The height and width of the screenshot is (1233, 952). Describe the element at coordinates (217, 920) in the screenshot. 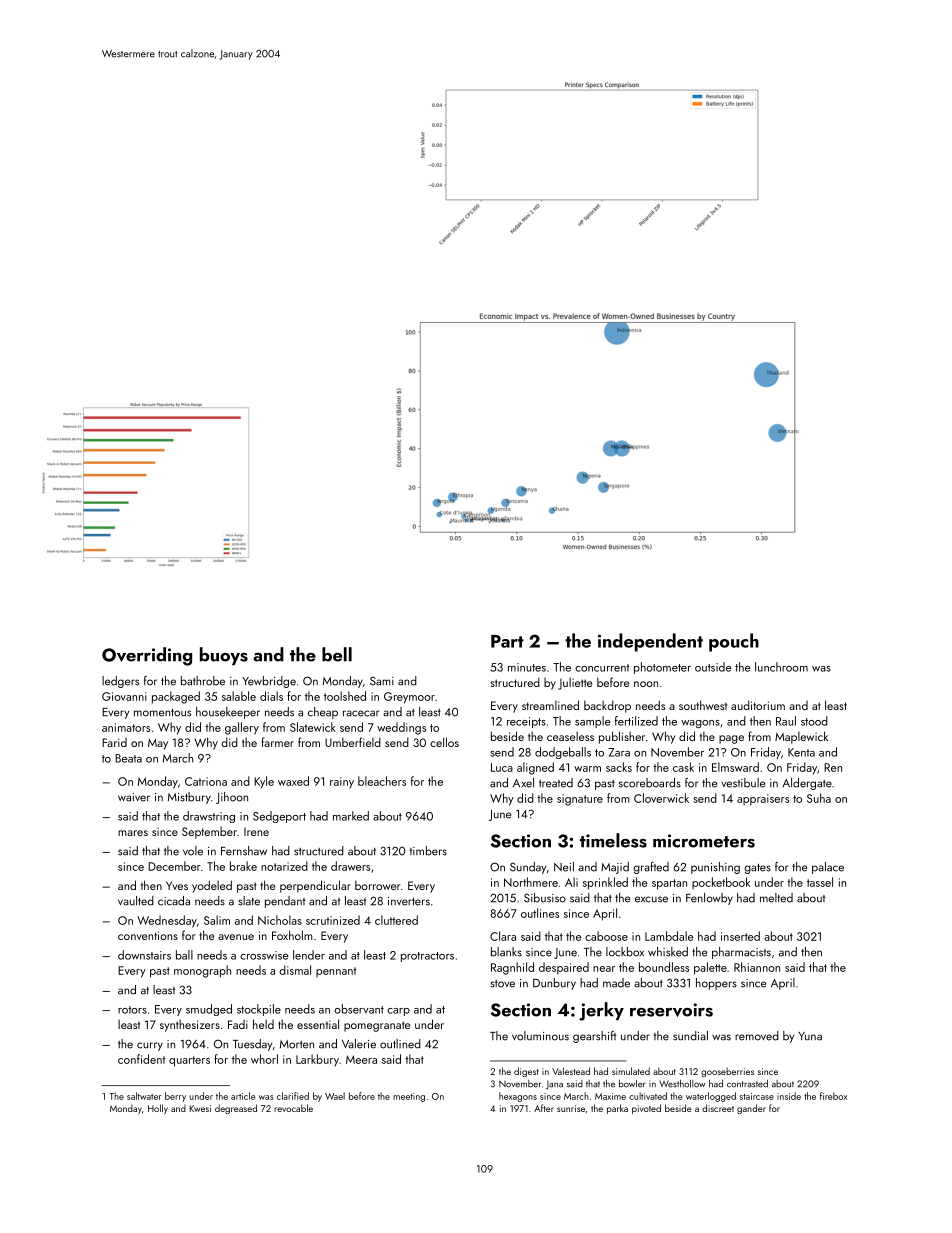

I see `Salim` at that location.
